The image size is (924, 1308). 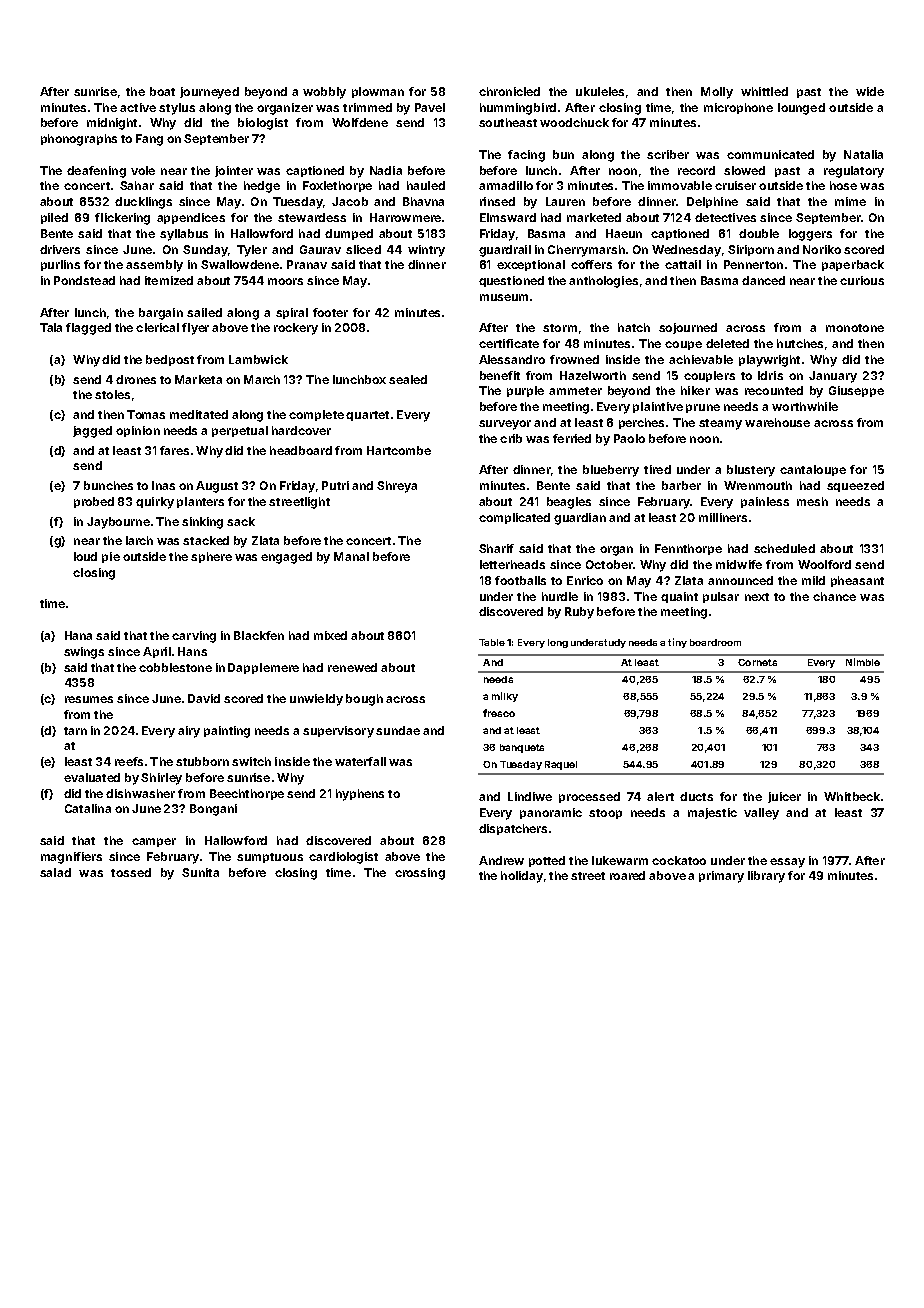 I want to click on crossing, so click(x=420, y=874).
